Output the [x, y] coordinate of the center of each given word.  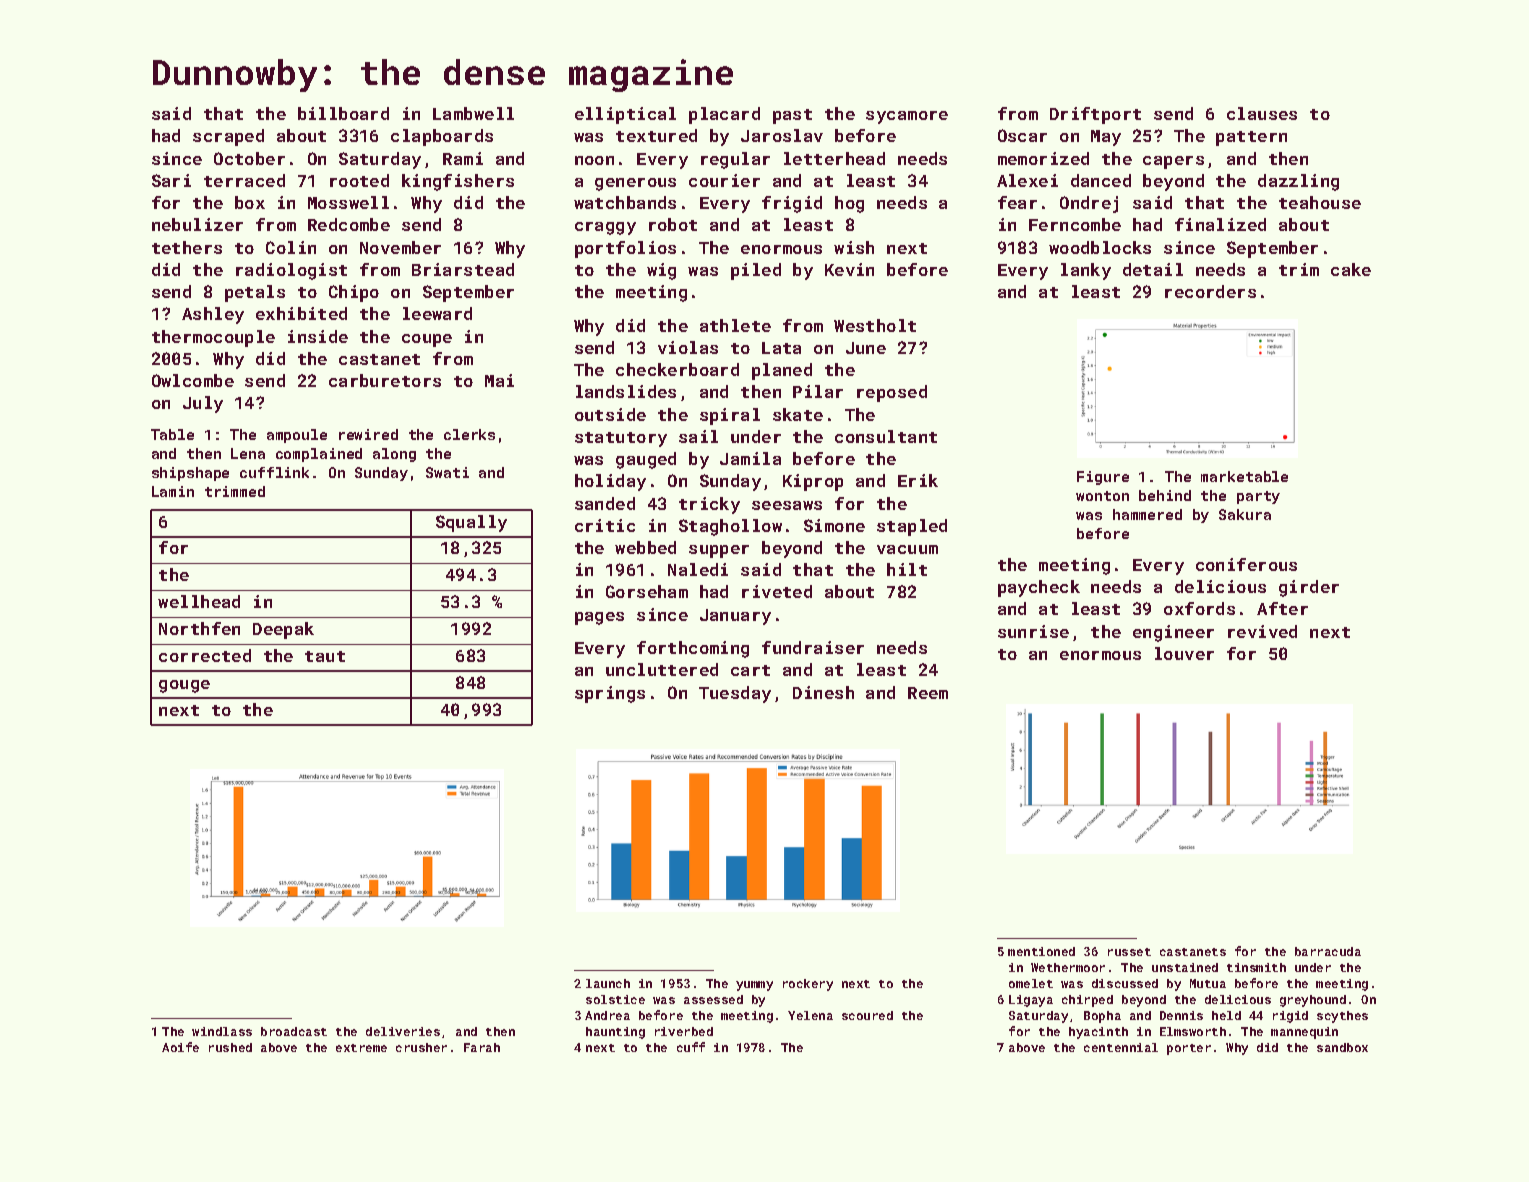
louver [1184, 653]
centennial [1121, 1047]
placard [724, 115]
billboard [343, 113]
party [1258, 497]
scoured [867, 1015]
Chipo [354, 293]
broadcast [294, 1031]
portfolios [625, 249]
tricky [709, 505]
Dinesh [823, 692]
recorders [1210, 291]
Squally [471, 523]
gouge [184, 686]
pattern [1251, 138]
